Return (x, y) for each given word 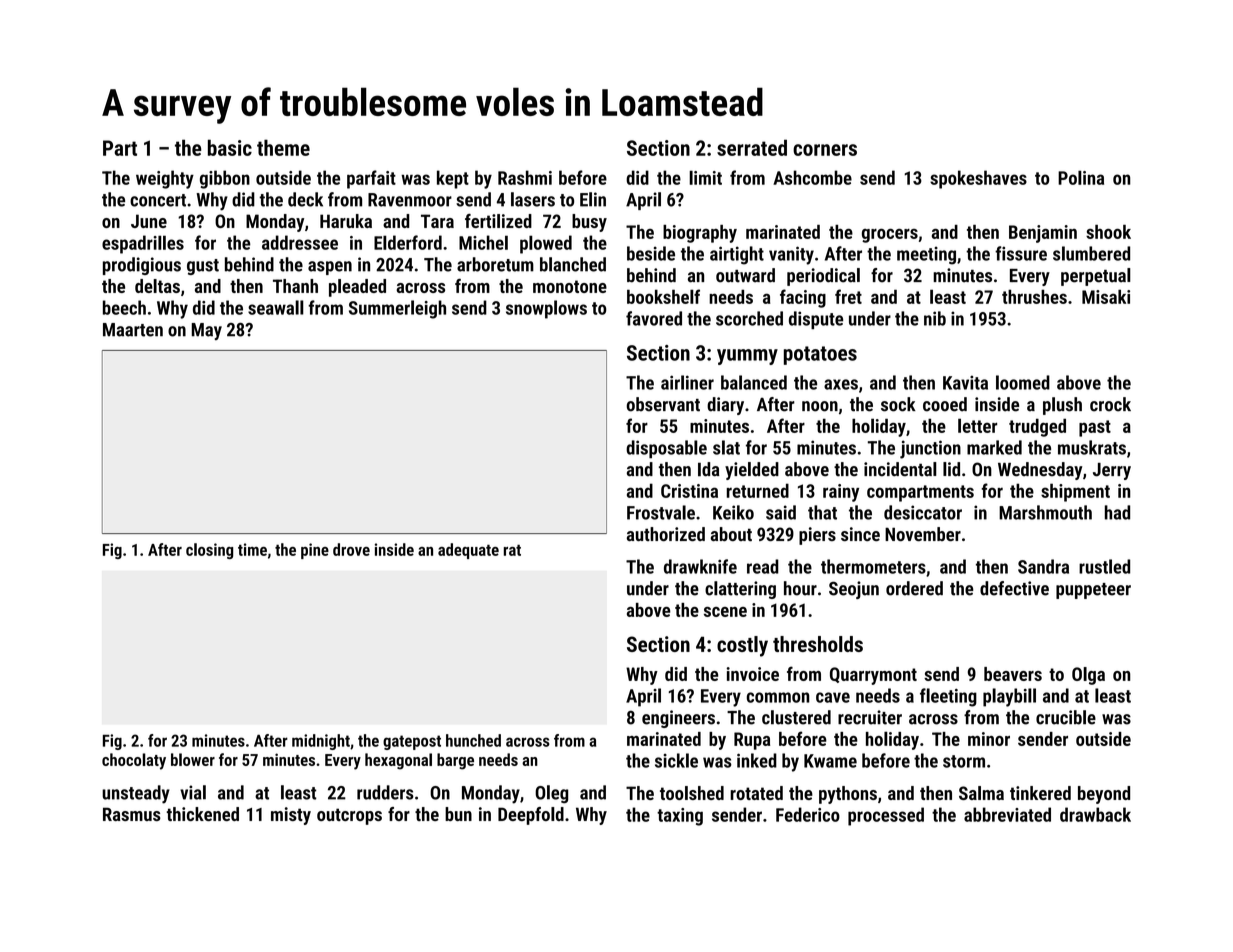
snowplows (546, 309)
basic (230, 147)
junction (930, 449)
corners (825, 150)
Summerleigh (397, 309)
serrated (752, 147)
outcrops (349, 816)
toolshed (692, 793)
